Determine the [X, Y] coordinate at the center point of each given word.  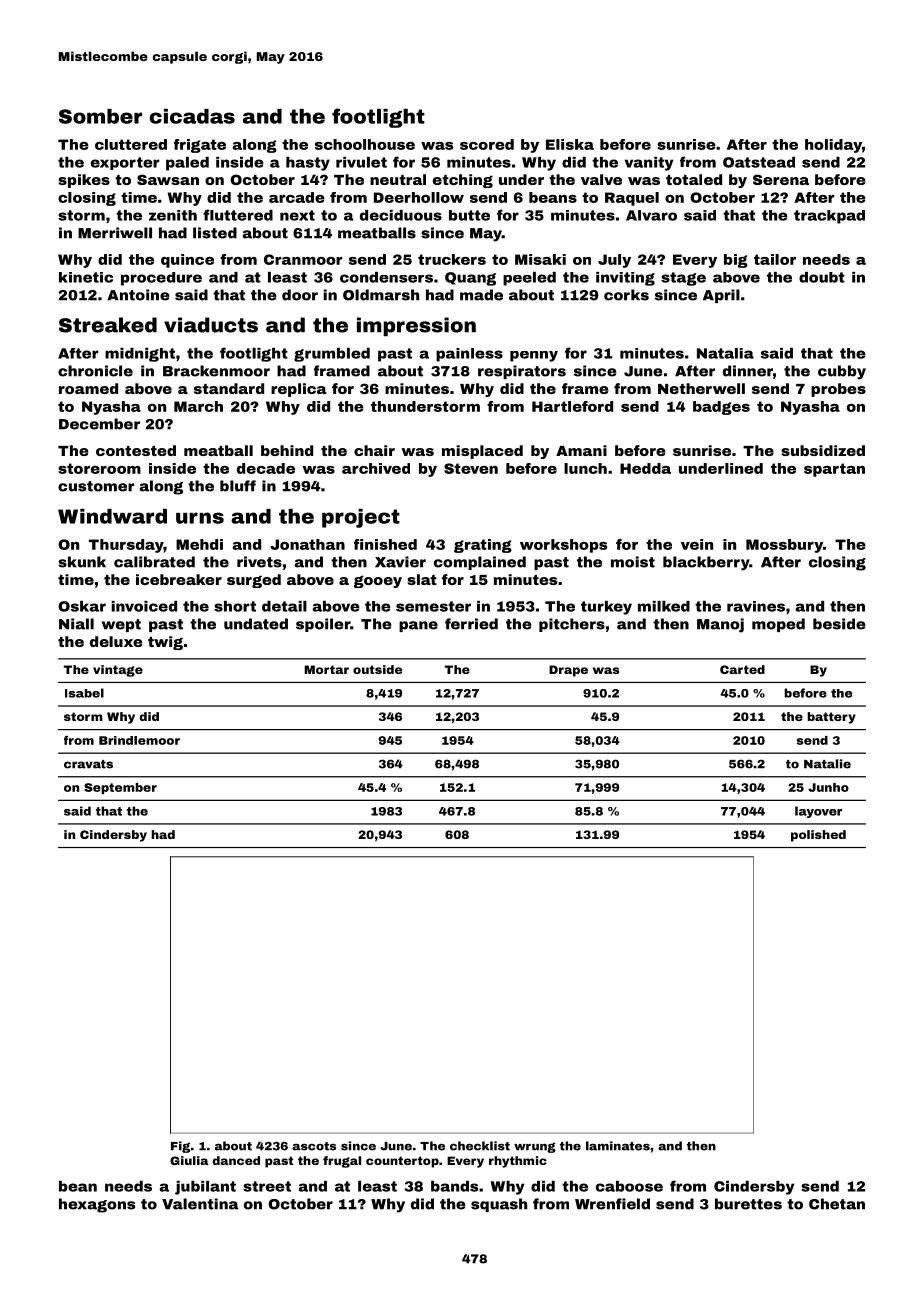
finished [385, 544]
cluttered [131, 144]
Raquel [632, 199]
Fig [180, 1147]
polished [818, 836]
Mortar [326, 669]
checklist [480, 1146]
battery [831, 718]
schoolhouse [365, 144]
